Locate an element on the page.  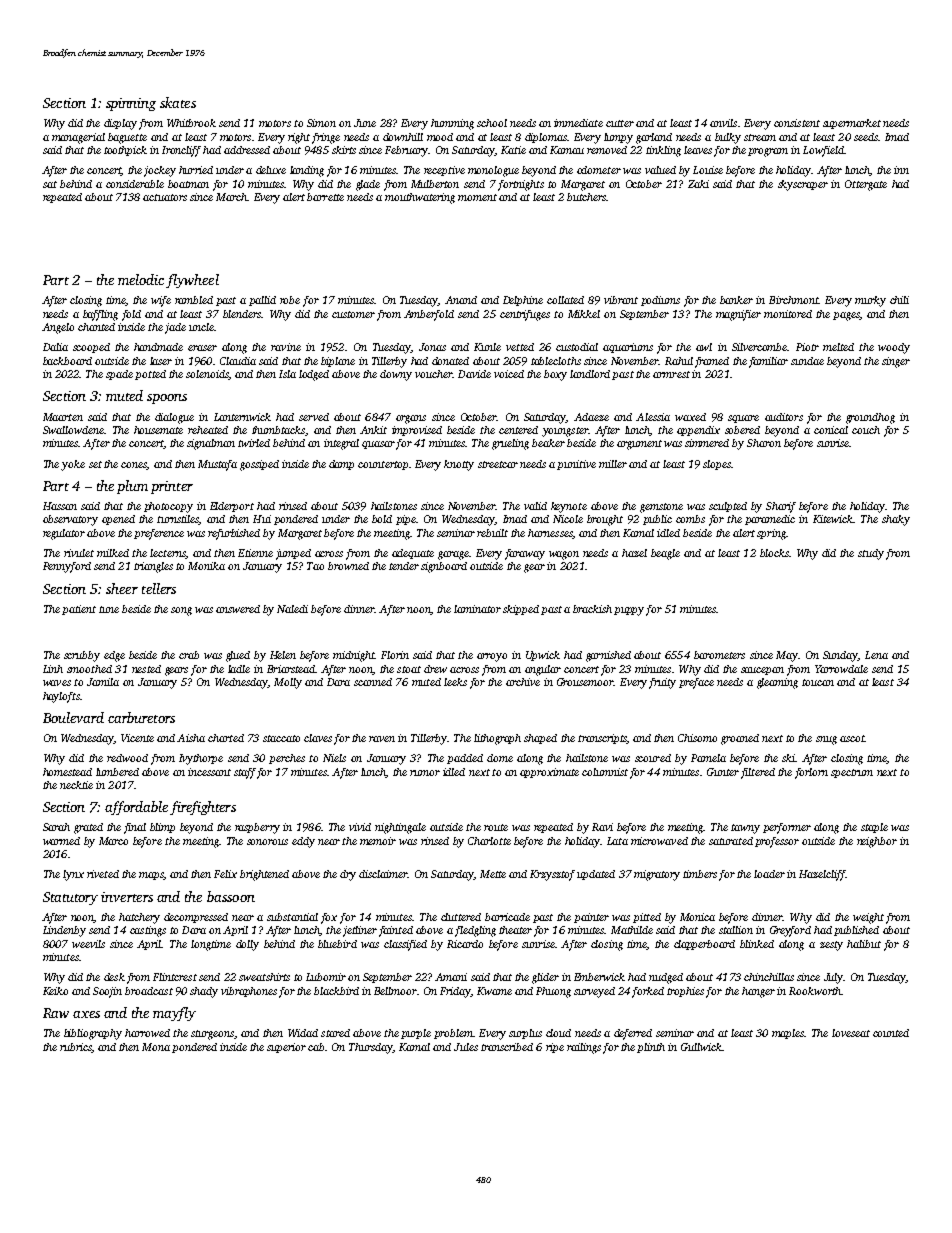
managerial is located at coordinates (78, 138).
